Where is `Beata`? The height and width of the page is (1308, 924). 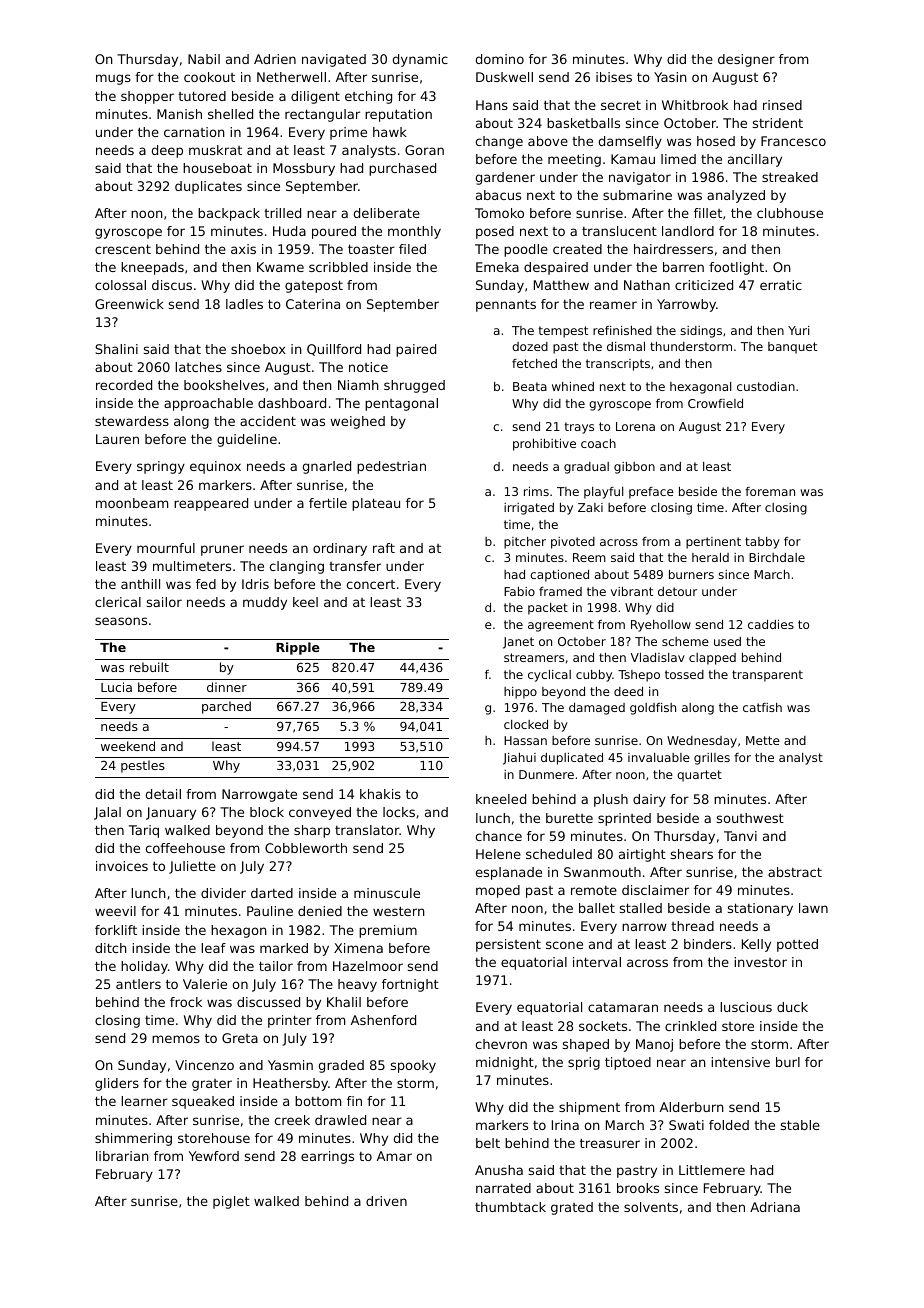 Beata is located at coordinates (530, 386).
